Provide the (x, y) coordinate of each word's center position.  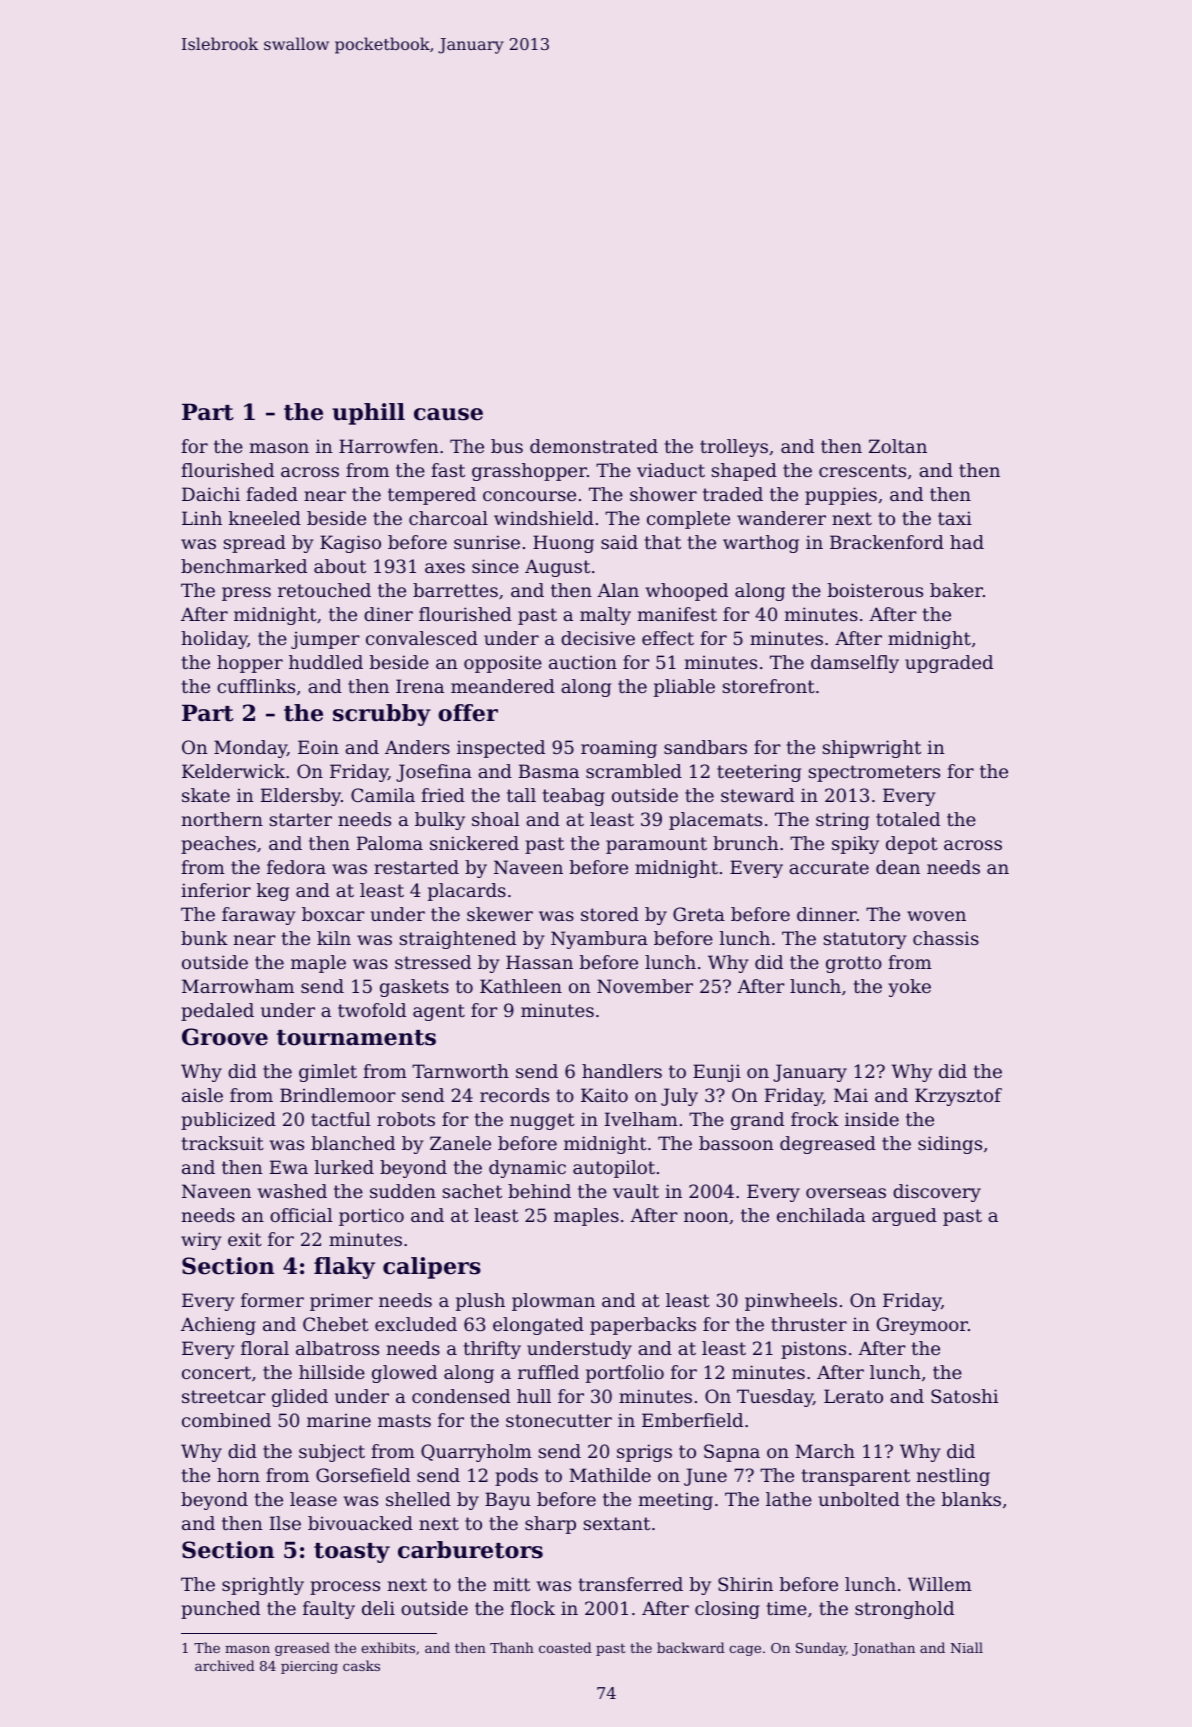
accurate (829, 867)
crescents (862, 470)
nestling (953, 1477)
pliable (684, 688)
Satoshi (964, 1396)
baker (956, 590)
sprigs (644, 1453)
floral (265, 1348)
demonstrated (594, 446)
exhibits (388, 1647)
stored (610, 914)
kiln (334, 938)
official (301, 1215)
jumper (325, 640)
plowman (553, 1302)
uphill (368, 414)
